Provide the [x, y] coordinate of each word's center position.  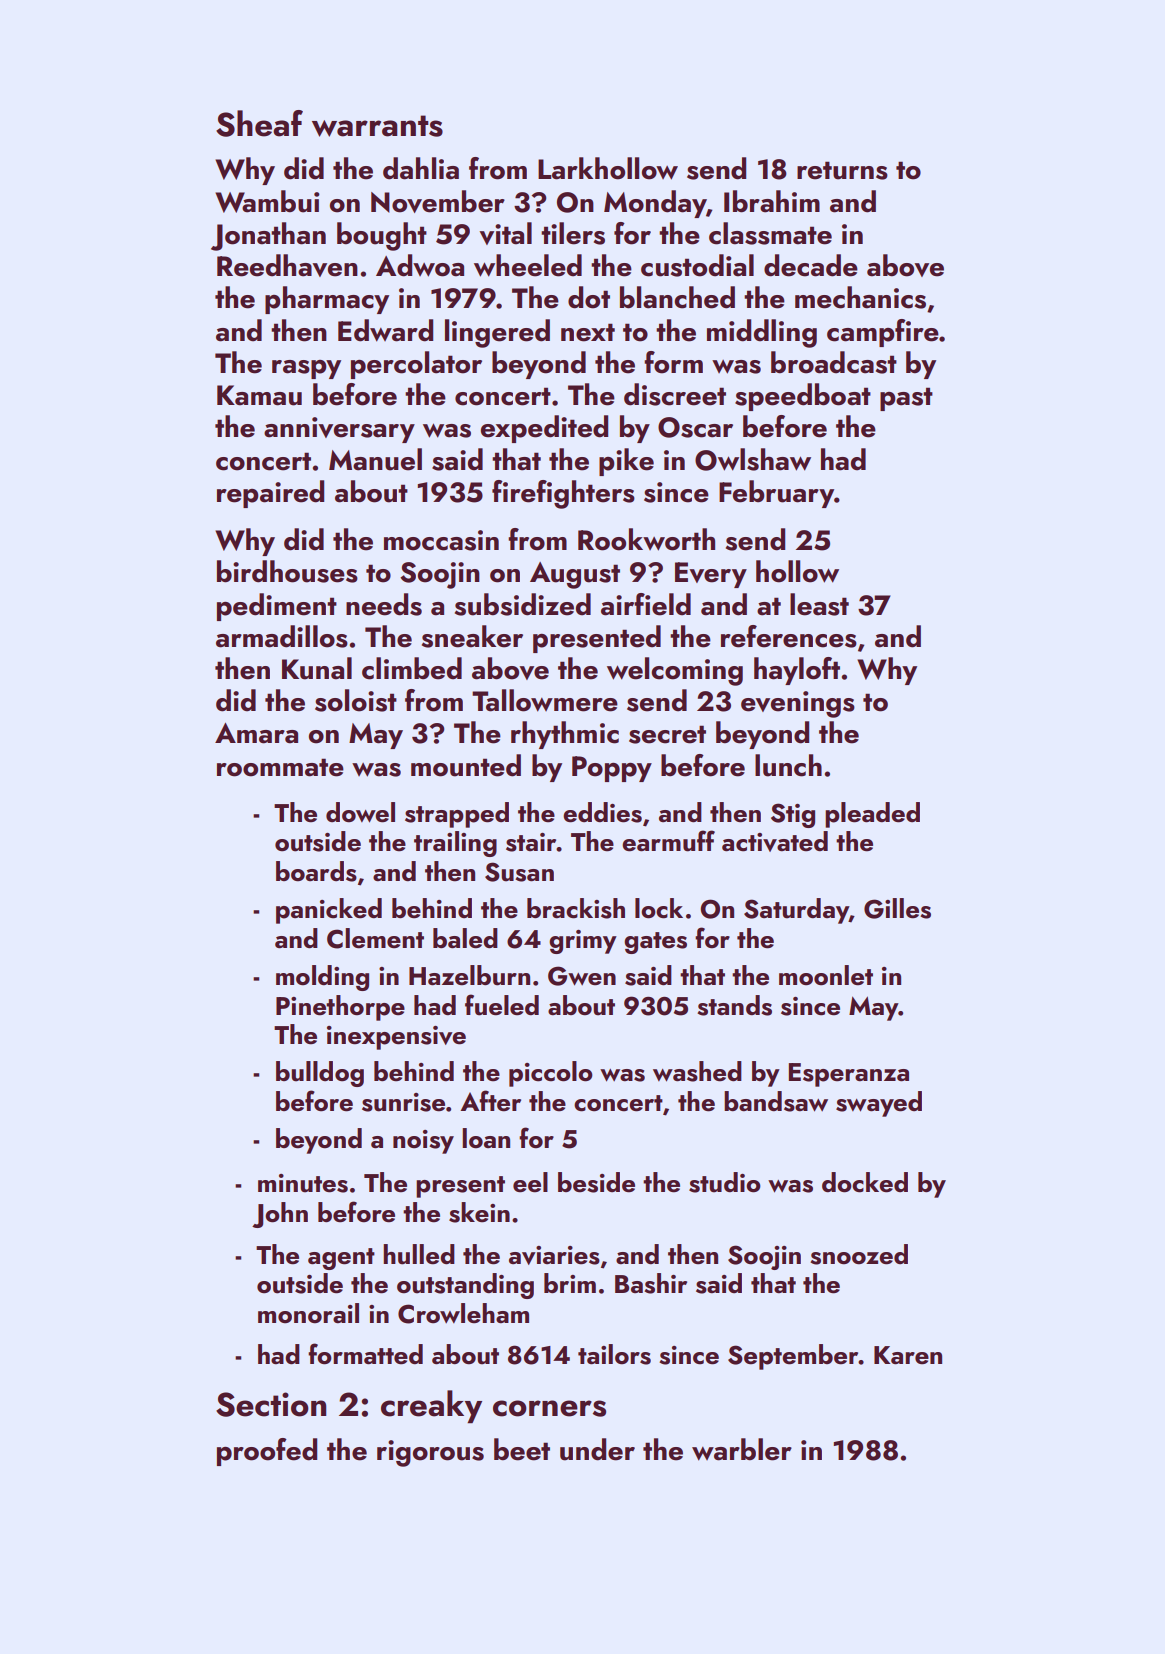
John [280, 1215]
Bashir [651, 1283]
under [597, 1449]
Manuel [375, 459]
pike [626, 462]
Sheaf [259, 123]
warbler [742, 1449]
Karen [908, 1355]
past [906, 399]
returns [842, 170]
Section [271, 1404]
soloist [356, 700]
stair [531, 842]
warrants [377, 126]
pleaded [872, 815]
